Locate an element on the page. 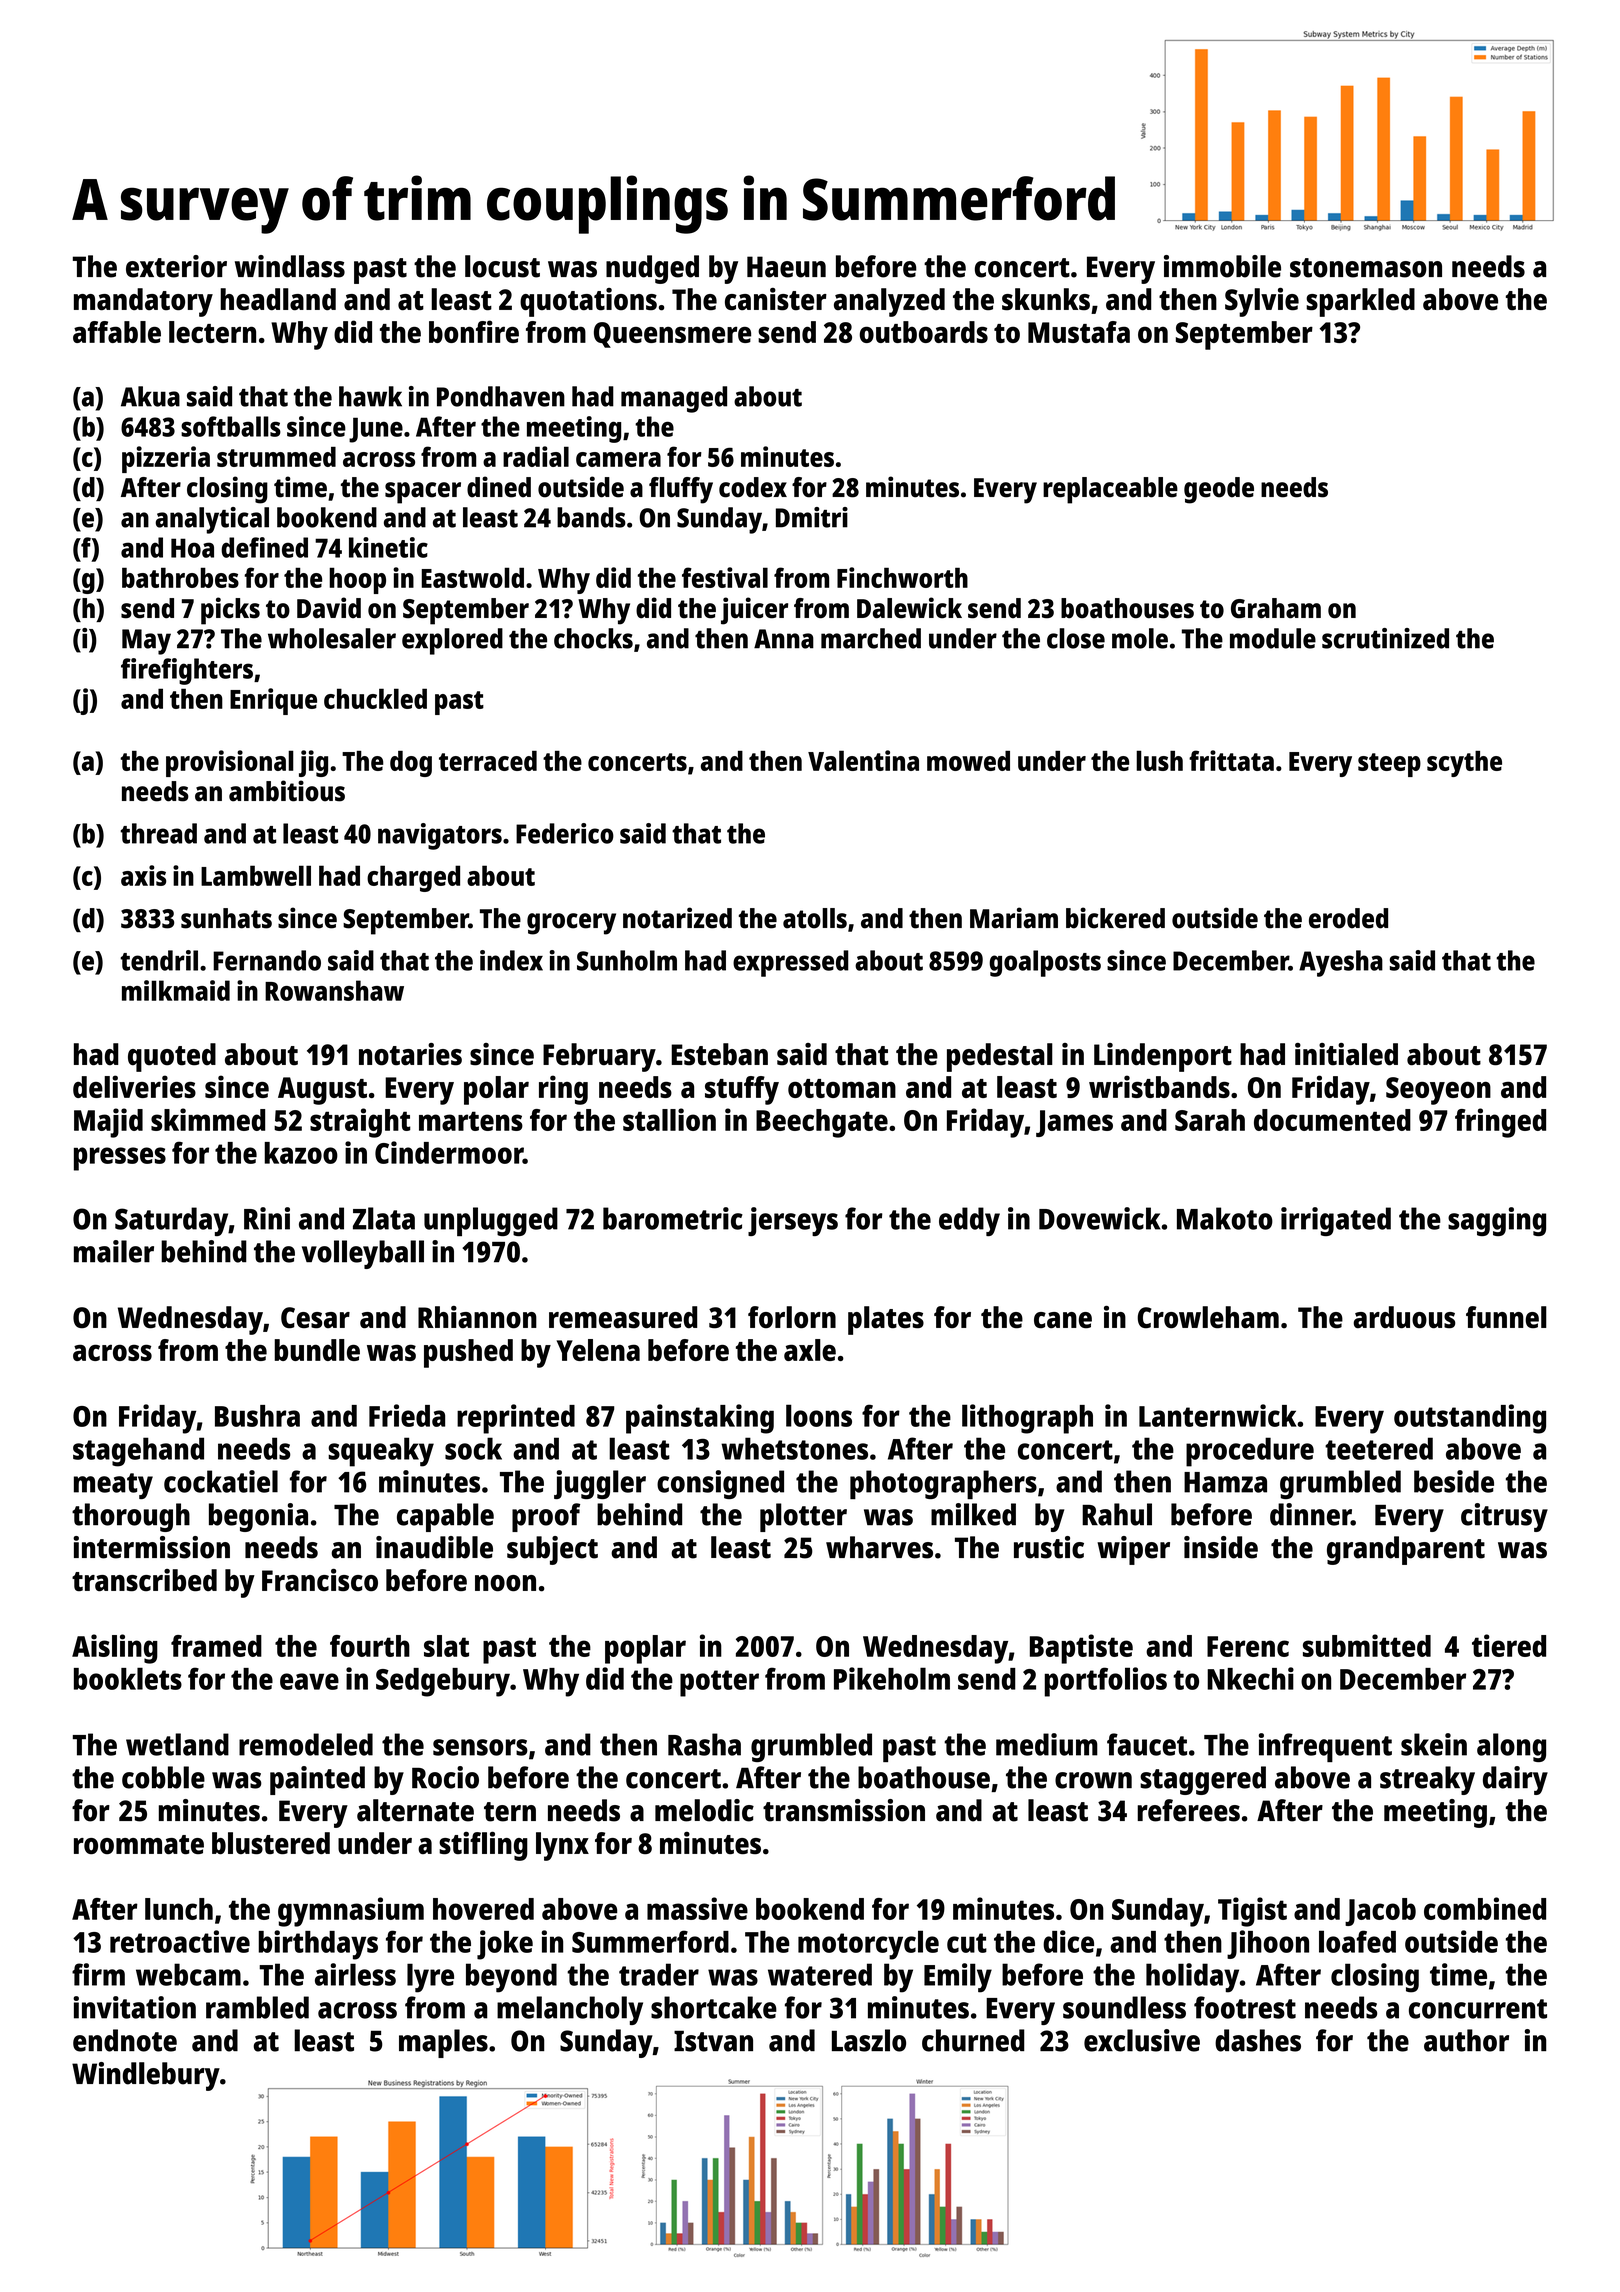  ottoman is located at coordinates (842, 1088).
